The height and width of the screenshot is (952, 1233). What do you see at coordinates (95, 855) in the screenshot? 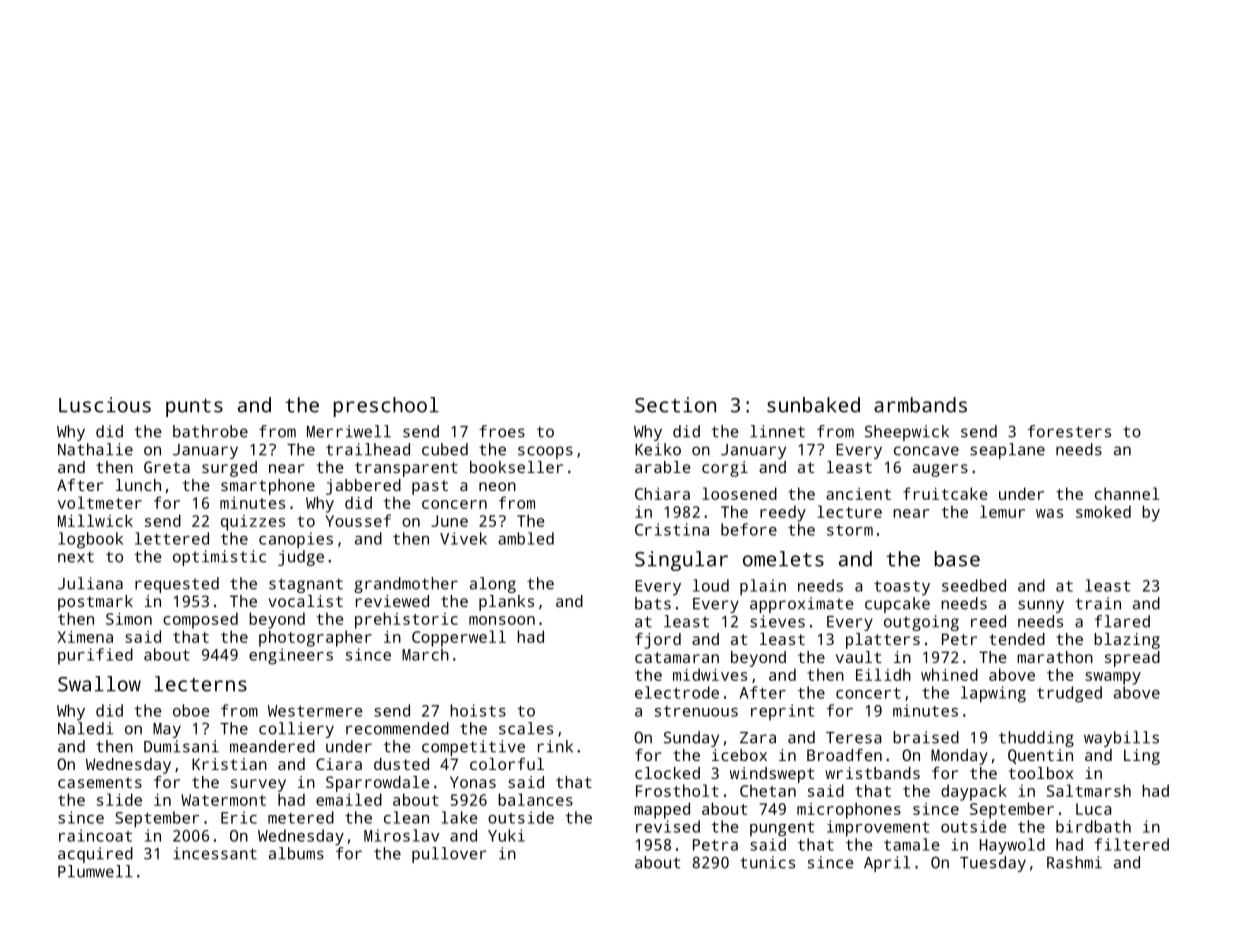
I see `acquired` at bounding box center [95, 855].
